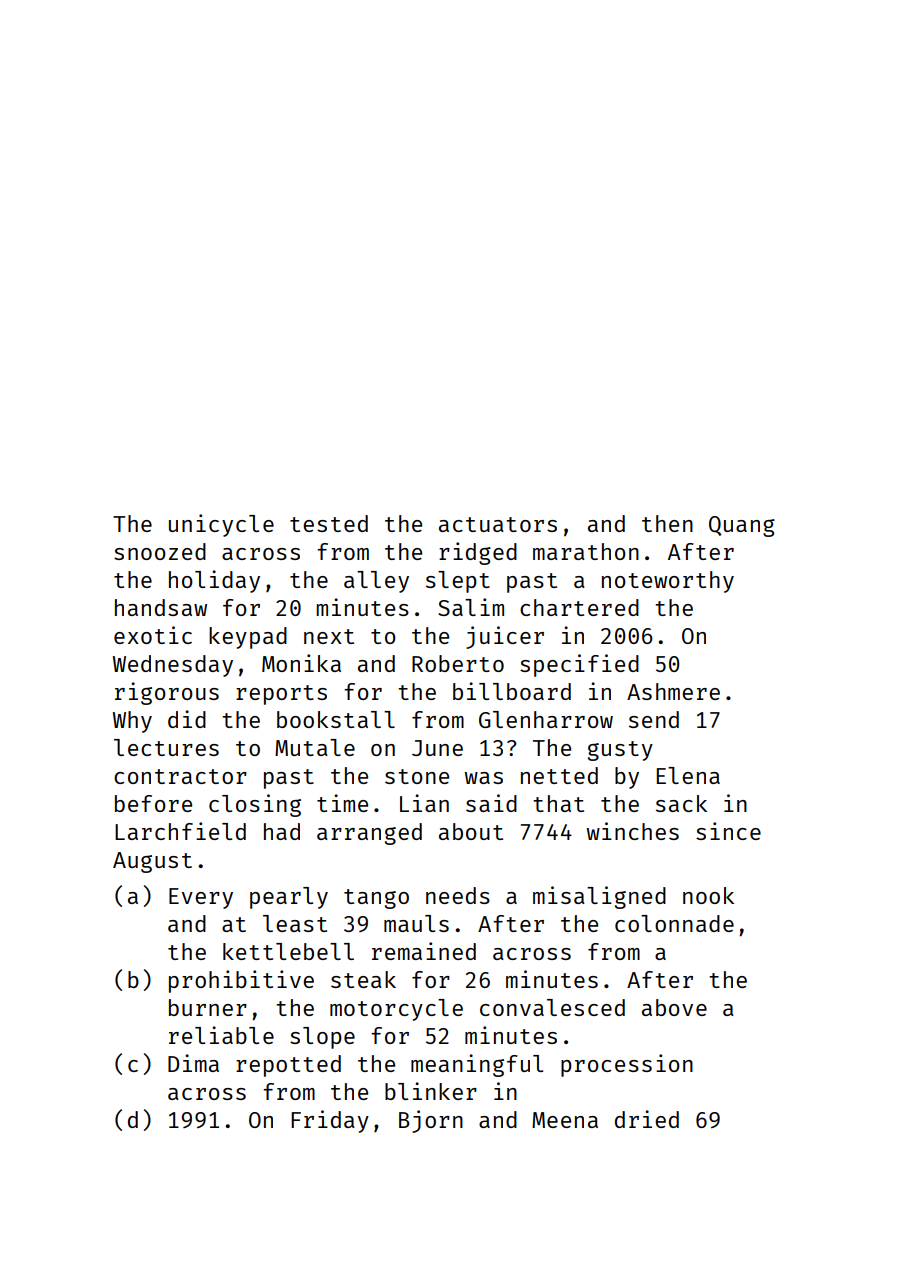 This document has width=901, height=1279. Describe the element at coordinates (193, 1063) in the document. I see `Dima` at that location.
